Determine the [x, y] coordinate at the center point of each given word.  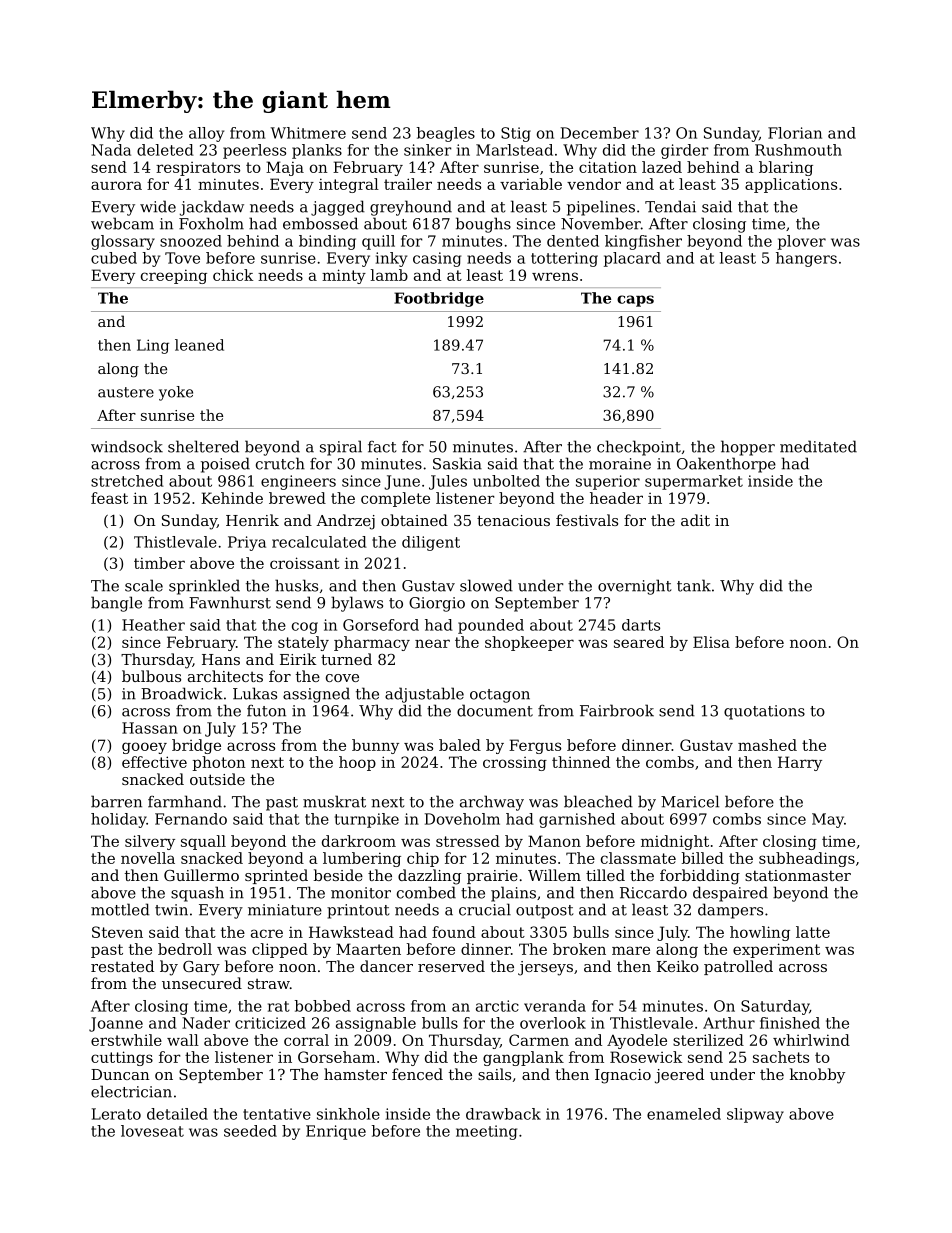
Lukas [255, 693]
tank [694, 585]
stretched [127, 481]
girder [685, 151]
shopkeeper [529, 643]
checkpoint [639, 448]
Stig [516, 134]
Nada [111, 150]
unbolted [506, 481]
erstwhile [126, 1040]
